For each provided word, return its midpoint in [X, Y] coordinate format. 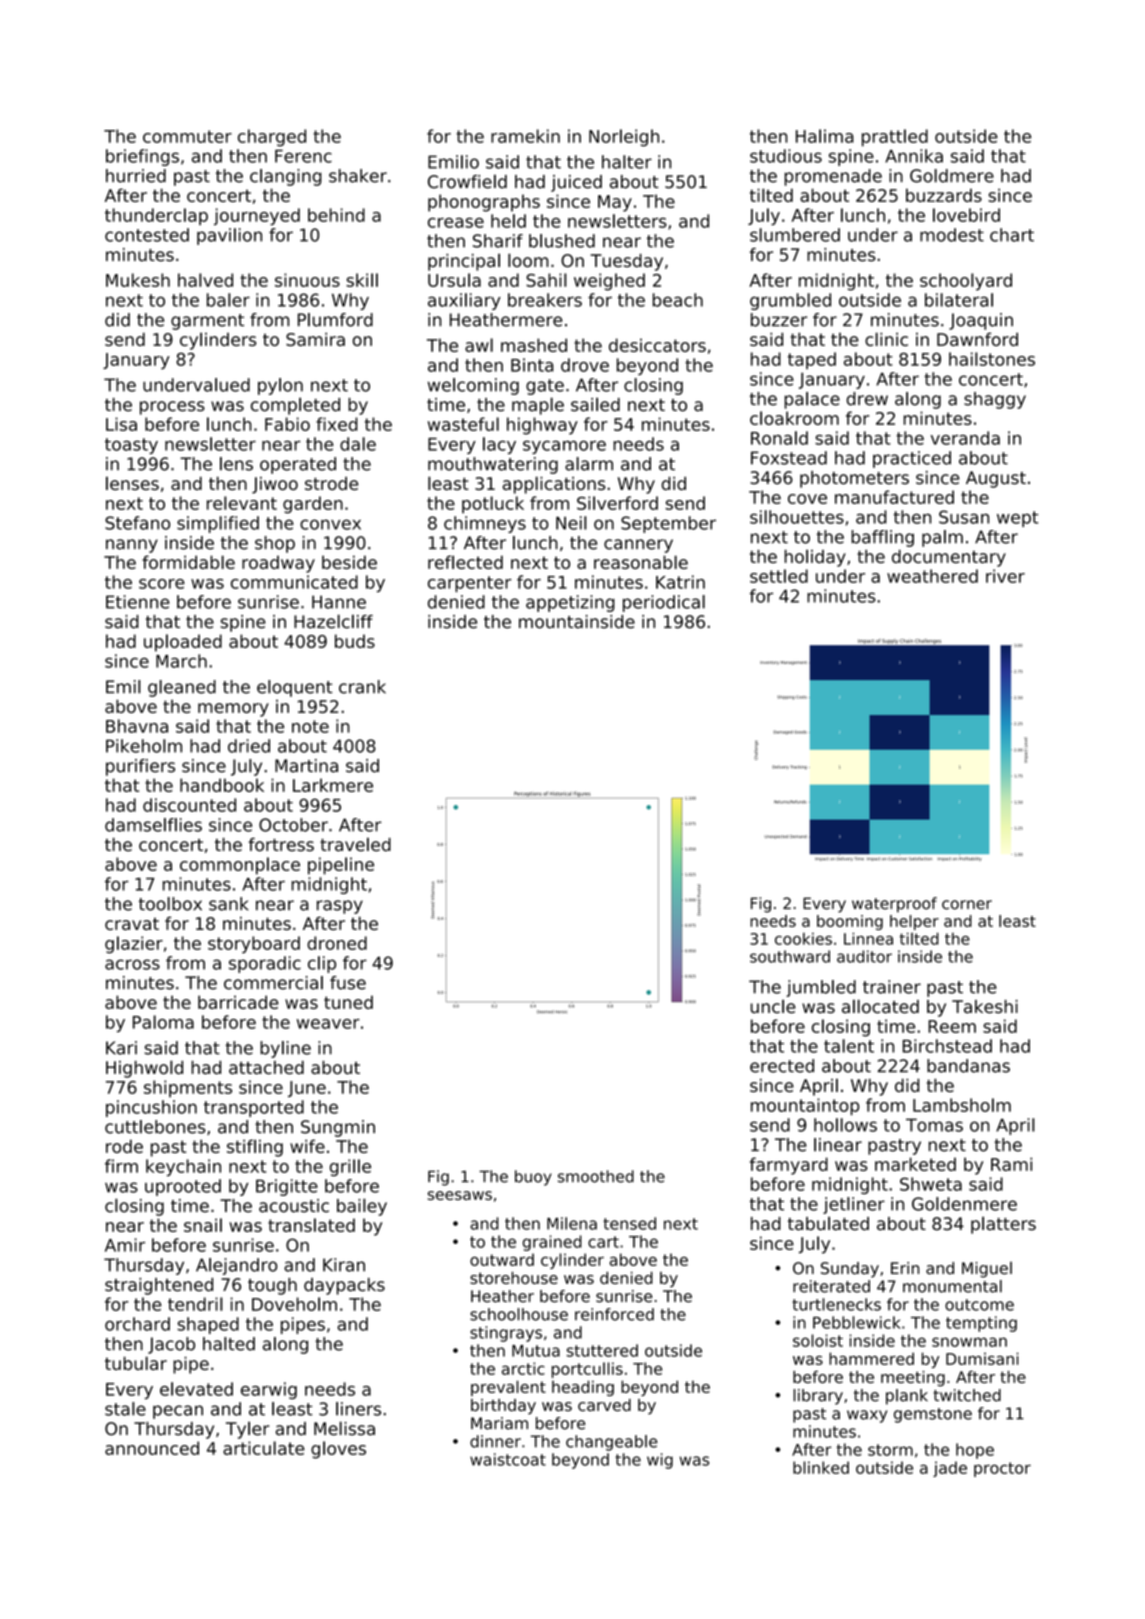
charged [272, 138]
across [132, 964]
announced [152, 1448]
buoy [533, 1178]
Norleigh [624, 138]
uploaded [183, 643]
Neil [571, 523]
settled [779, 576]
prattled [895, 138]
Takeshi [985, 1007]
